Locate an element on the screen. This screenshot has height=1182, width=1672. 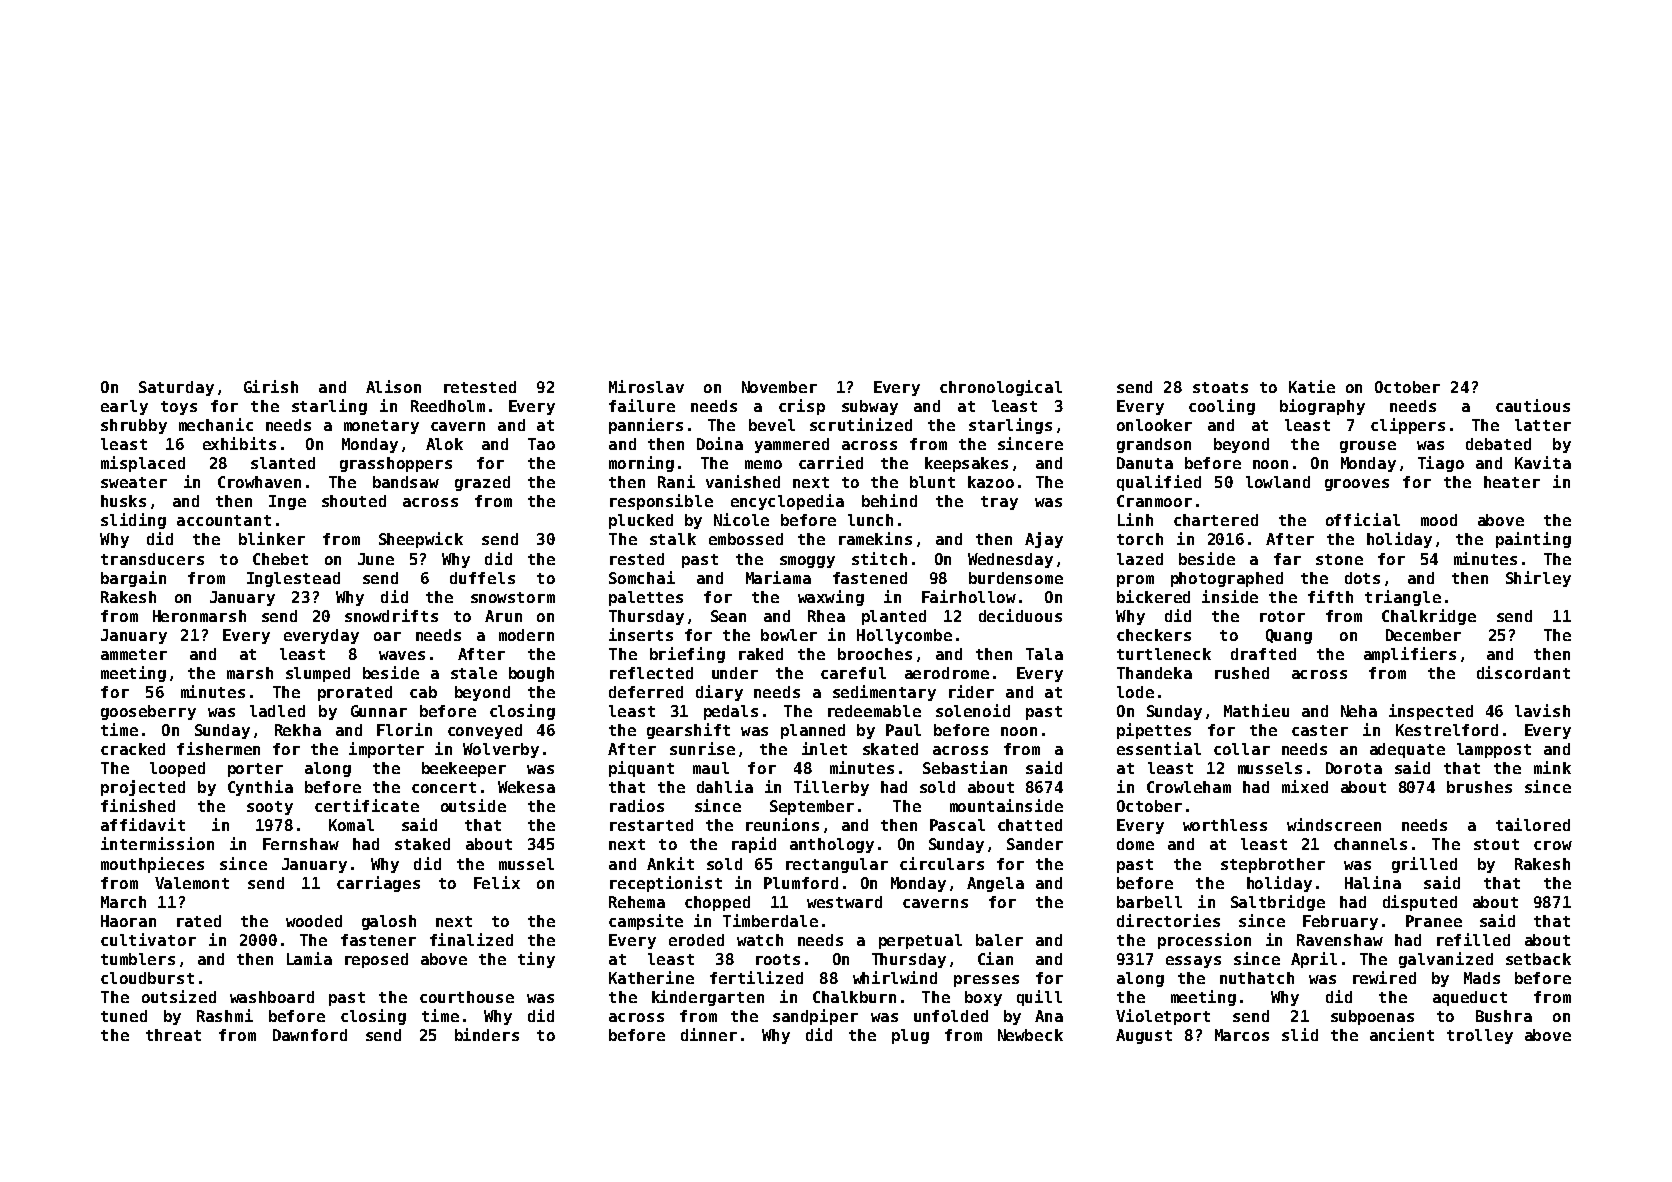
Miroslav is located at coordinates (646, 386).
